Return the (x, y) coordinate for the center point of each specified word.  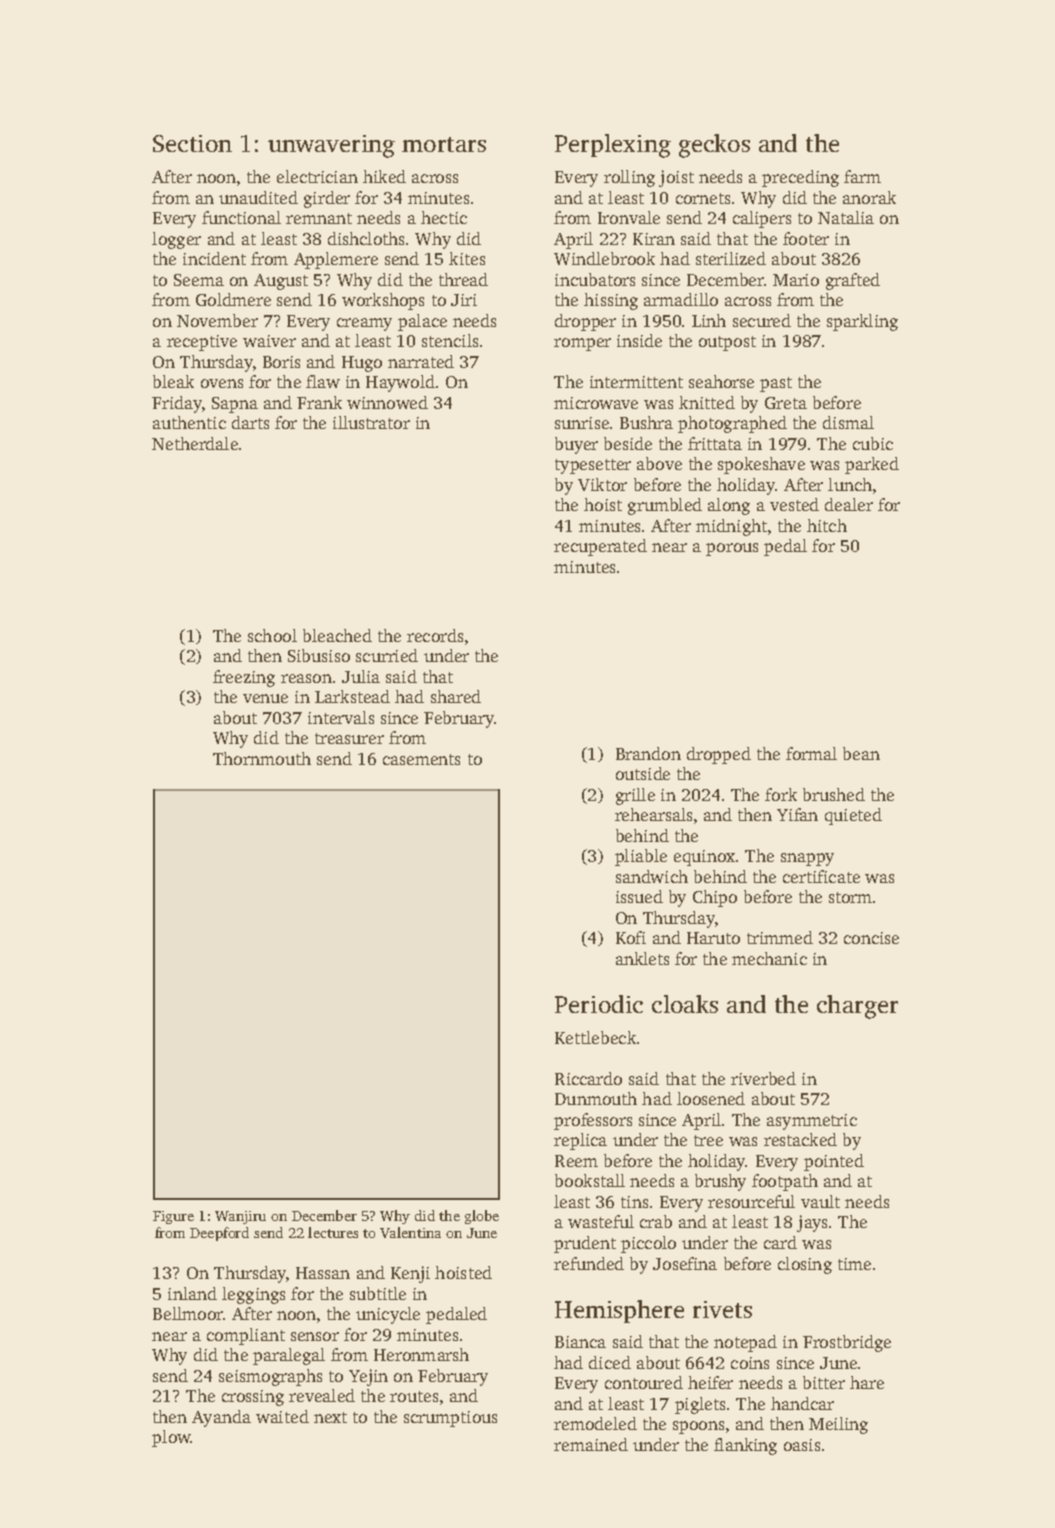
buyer (576, 445)
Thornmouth (262, 758)
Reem (576, 1161)
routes (414, 1396)
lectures (333, 1232)
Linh (709, 320)
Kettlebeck (595, 1037)
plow (171, 1438)
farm (862, 176)
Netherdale (195, 443)
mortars (444, 144)
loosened (711, 1098)
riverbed (763, 1078)
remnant (319, 218)
